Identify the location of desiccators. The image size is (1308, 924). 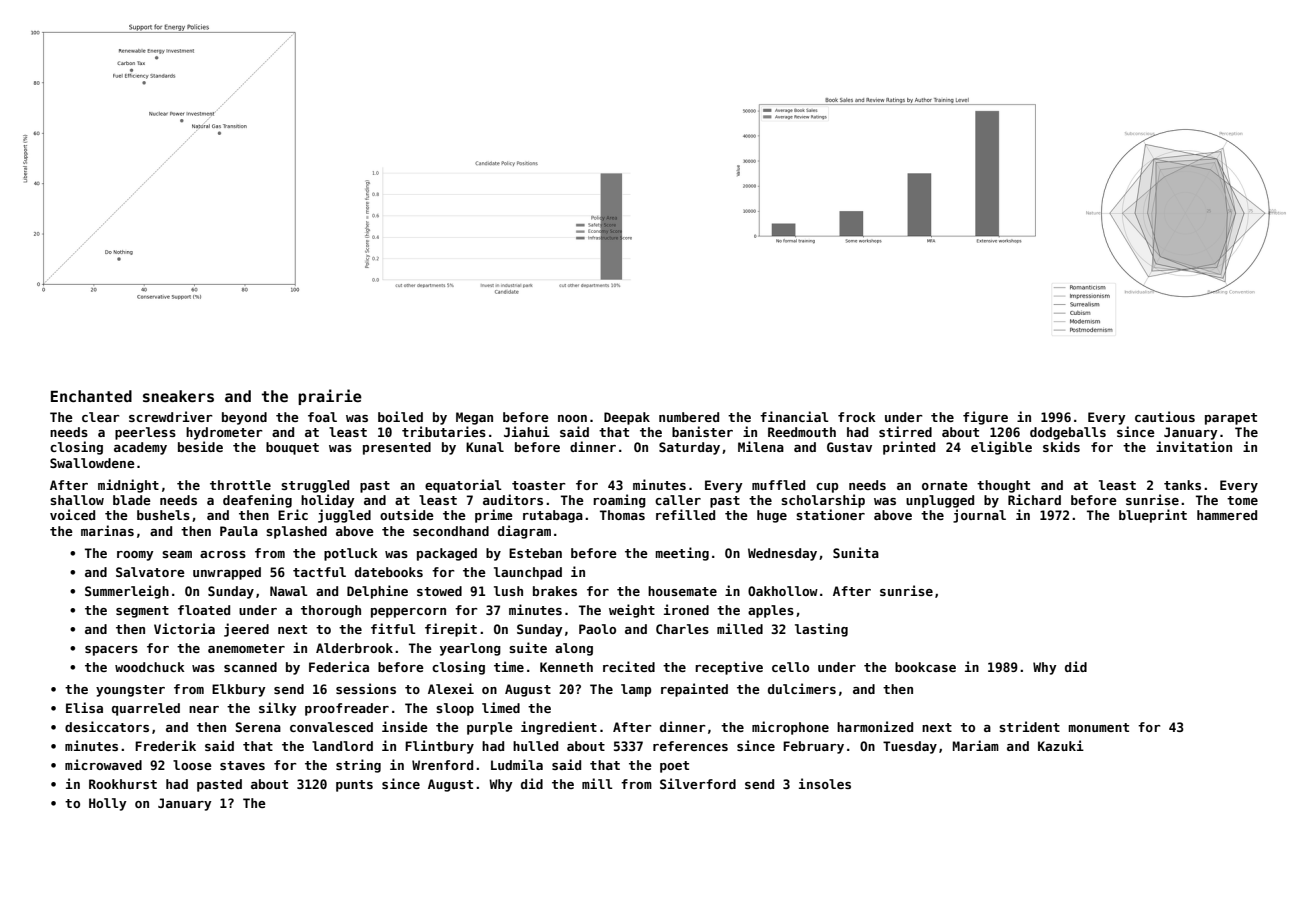
(107, 726).
